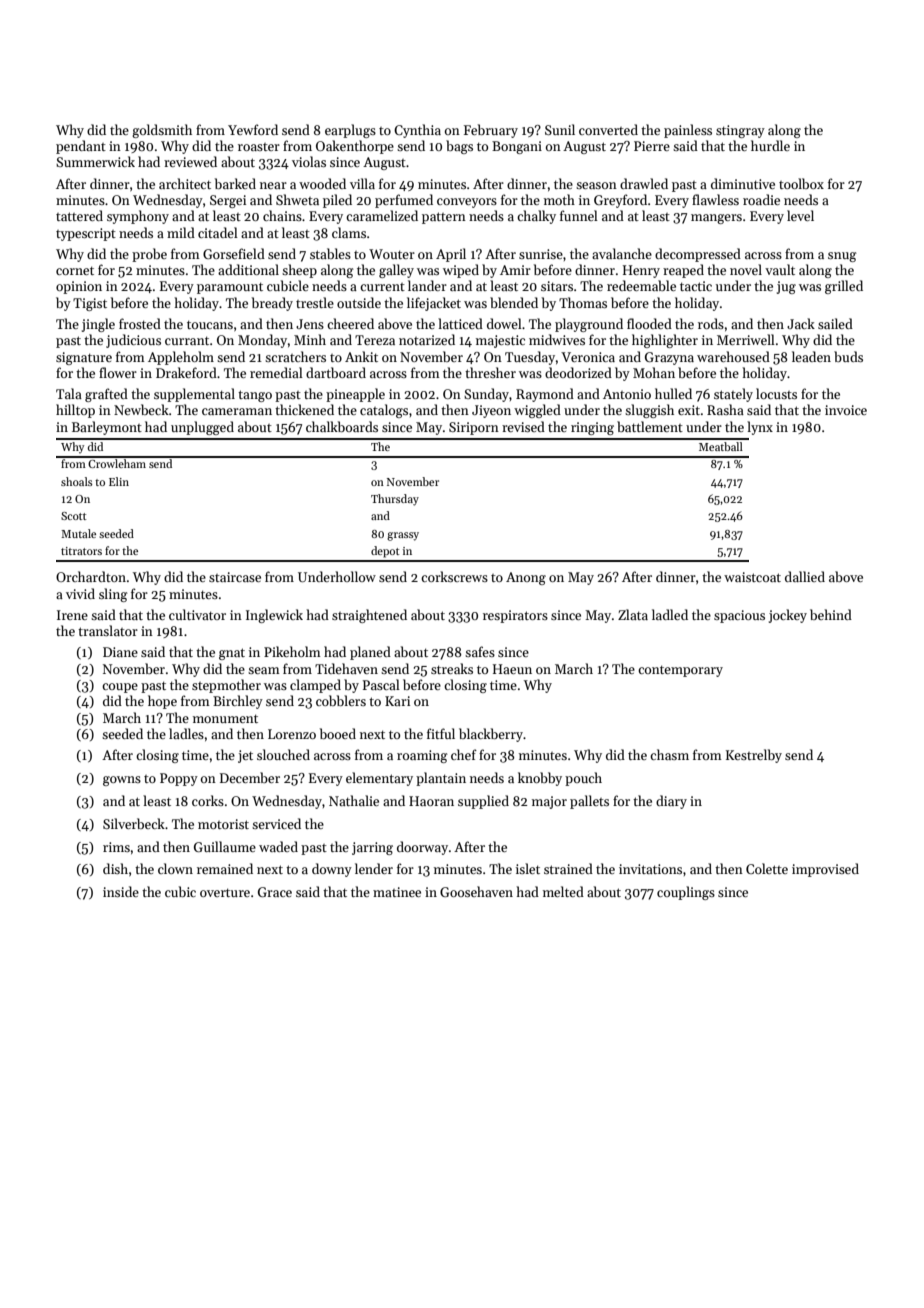 The image size is (924, 1308). What do you see at coordinates (444, 218) in the screenshot?
I see `pattern` at bounding box center [444, 218].
